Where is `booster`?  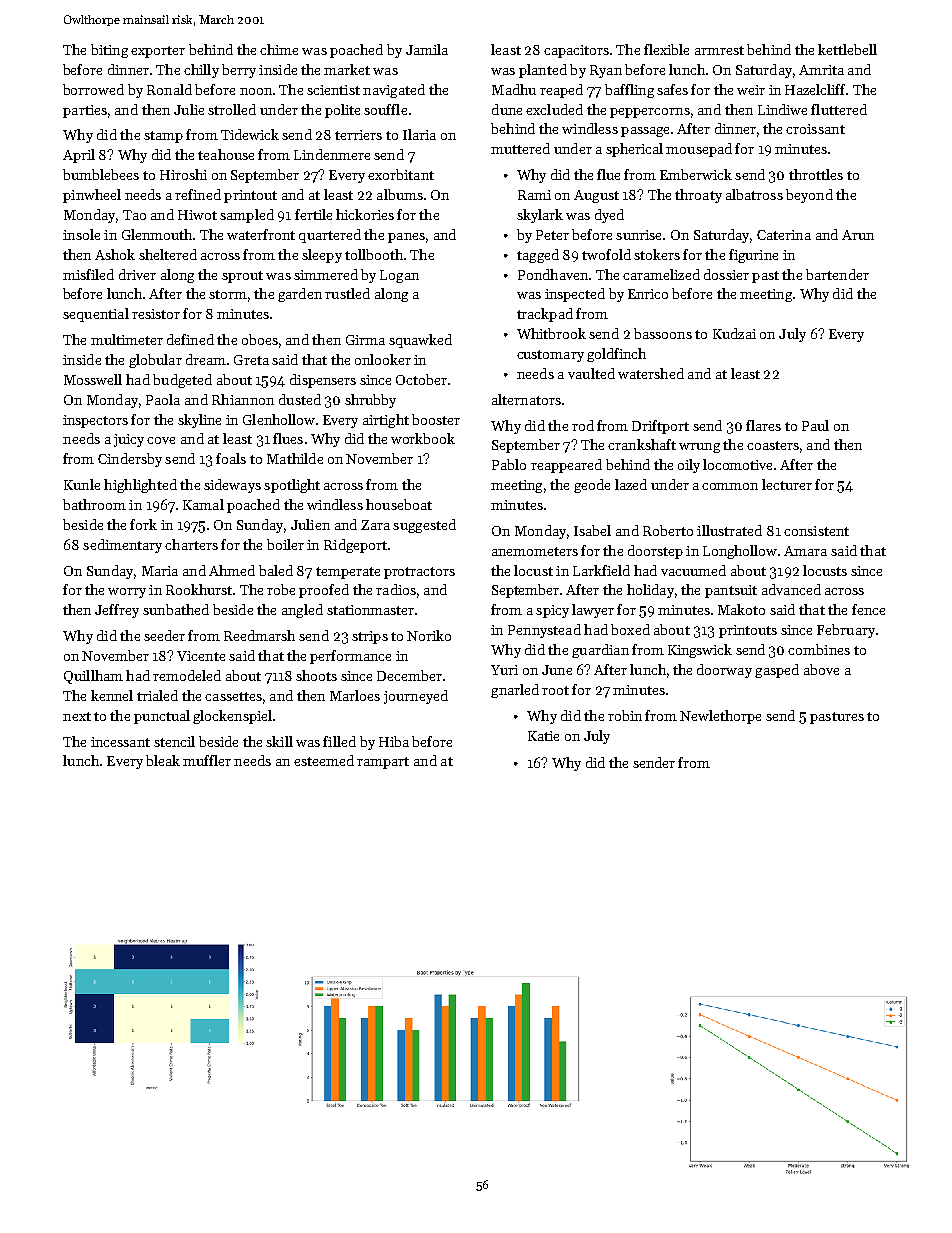
booster is located at coordinates (436, 419).
